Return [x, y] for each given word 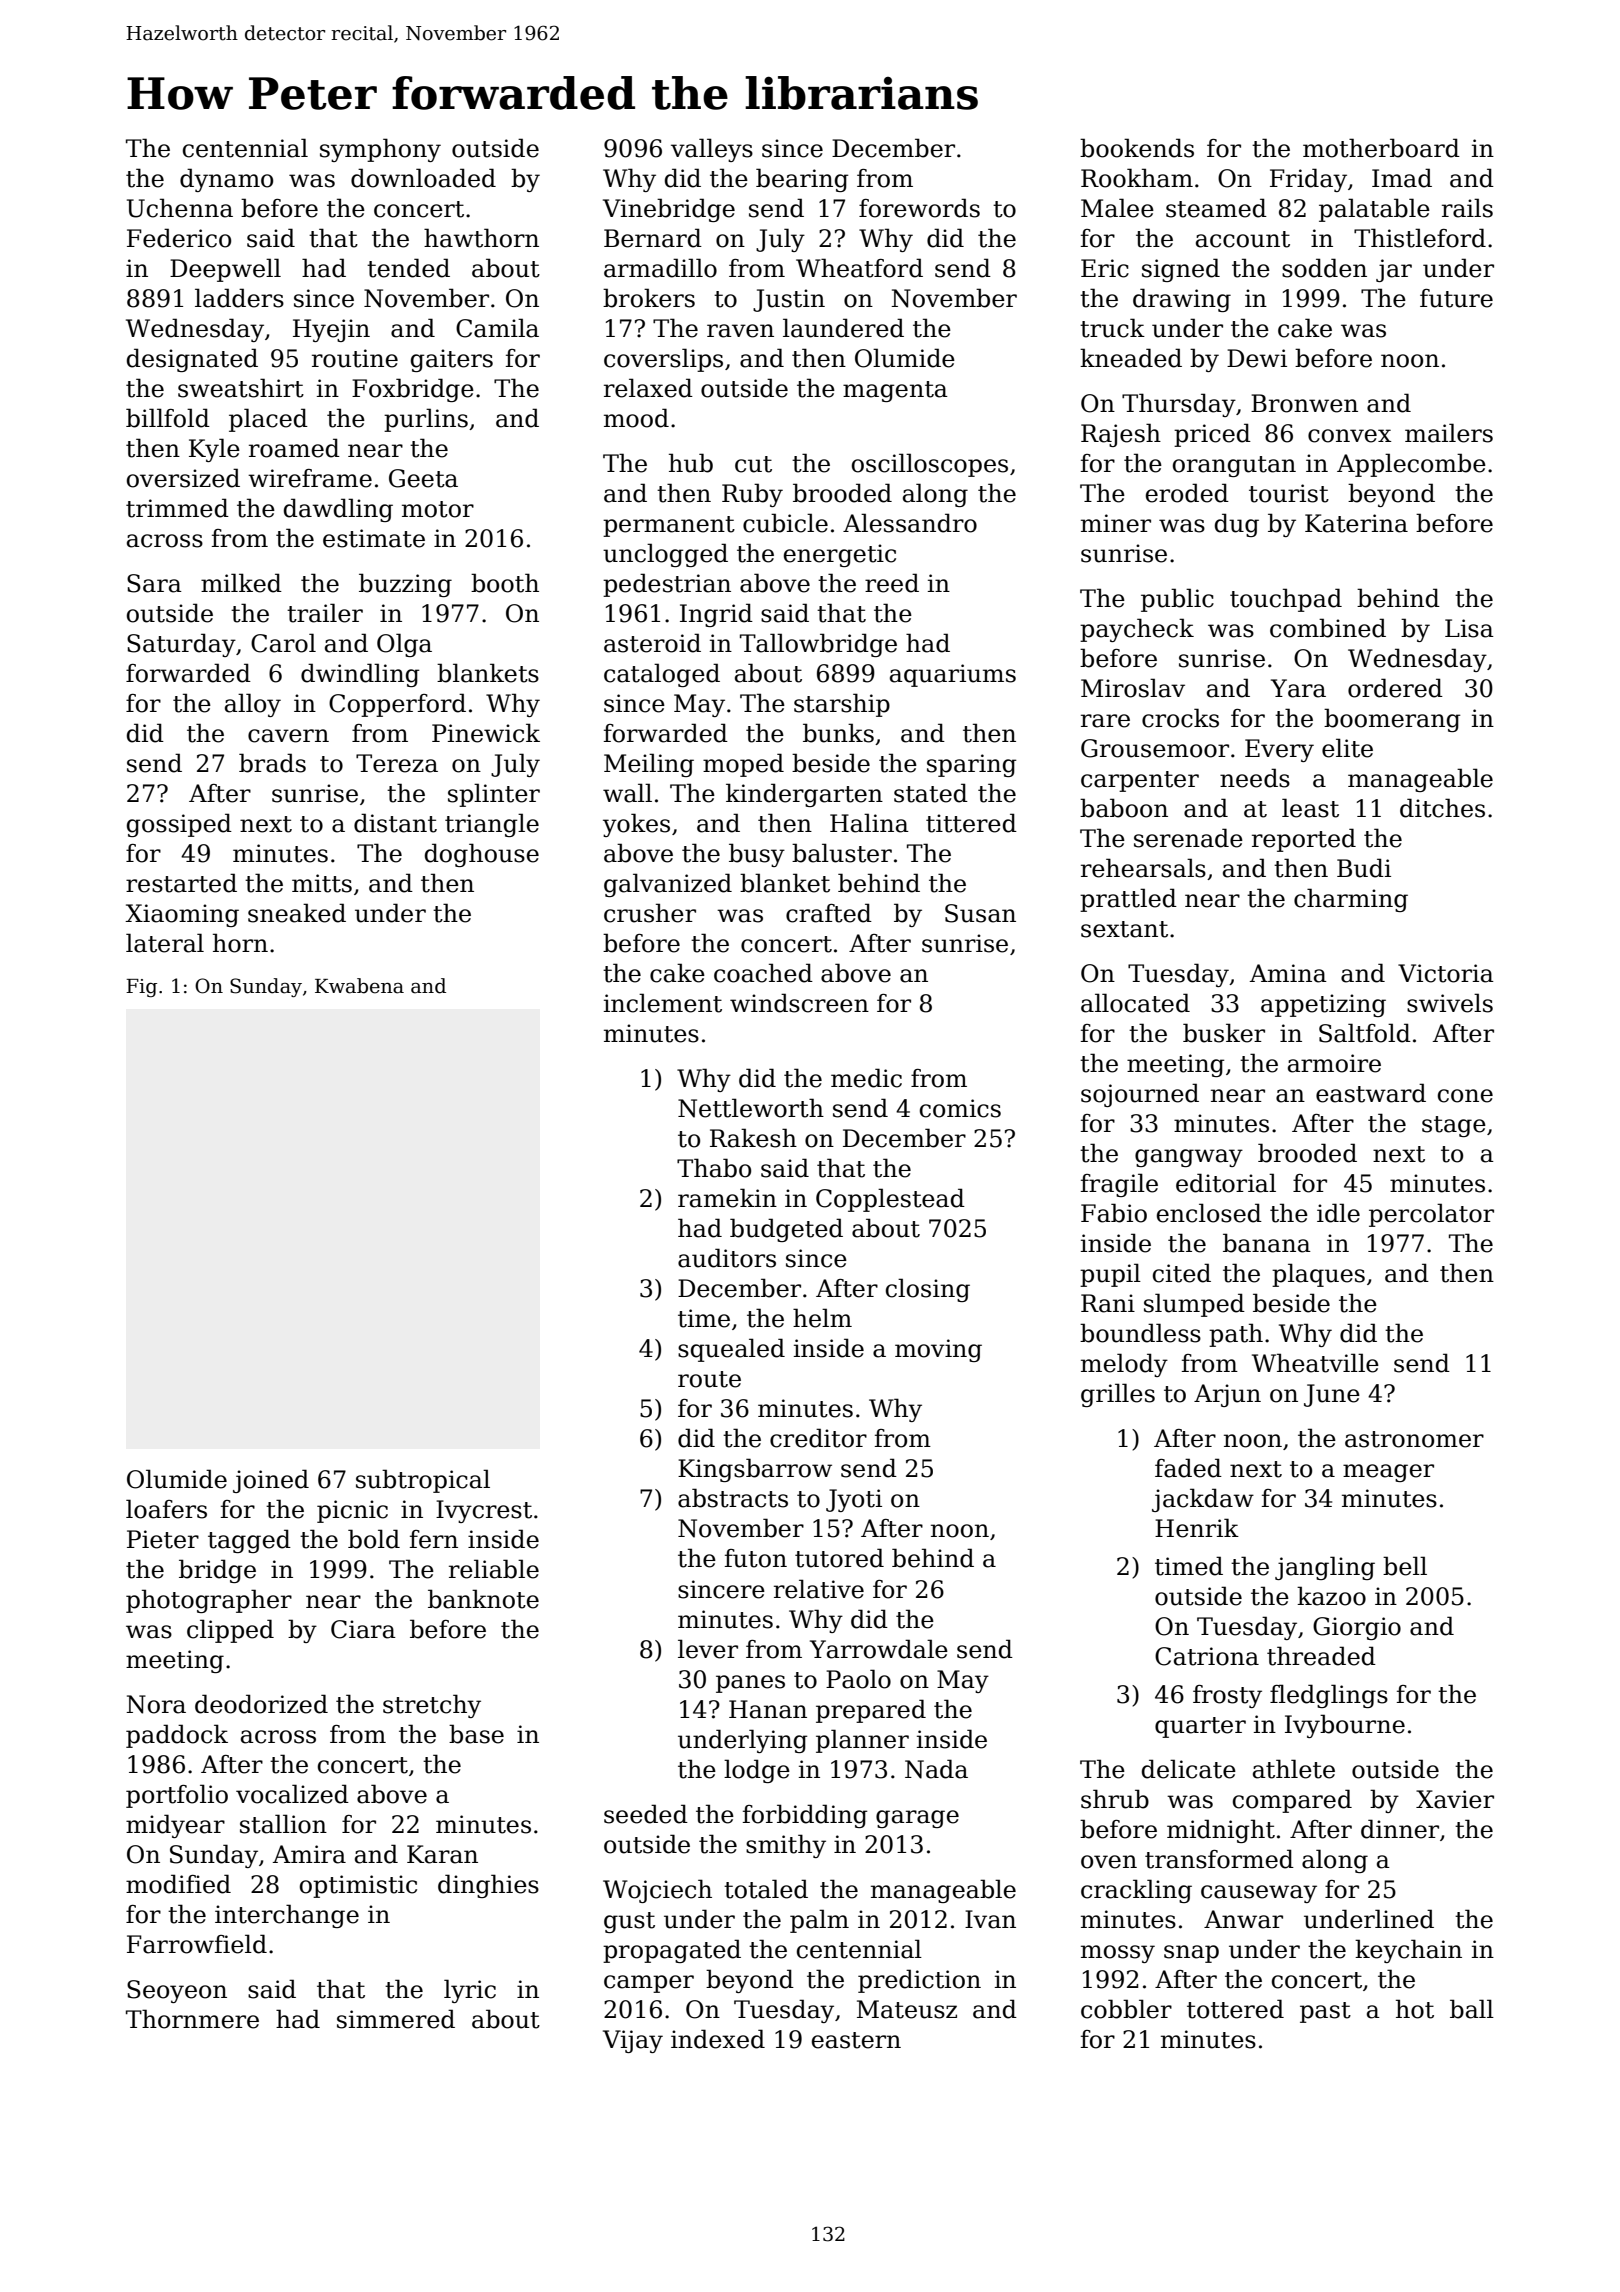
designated [192, 360]
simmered [396, 2019]
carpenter [1140, 781]
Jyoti [854, 1500]
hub [691, 463]
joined [271, 1481]
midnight [1221, 1831]
